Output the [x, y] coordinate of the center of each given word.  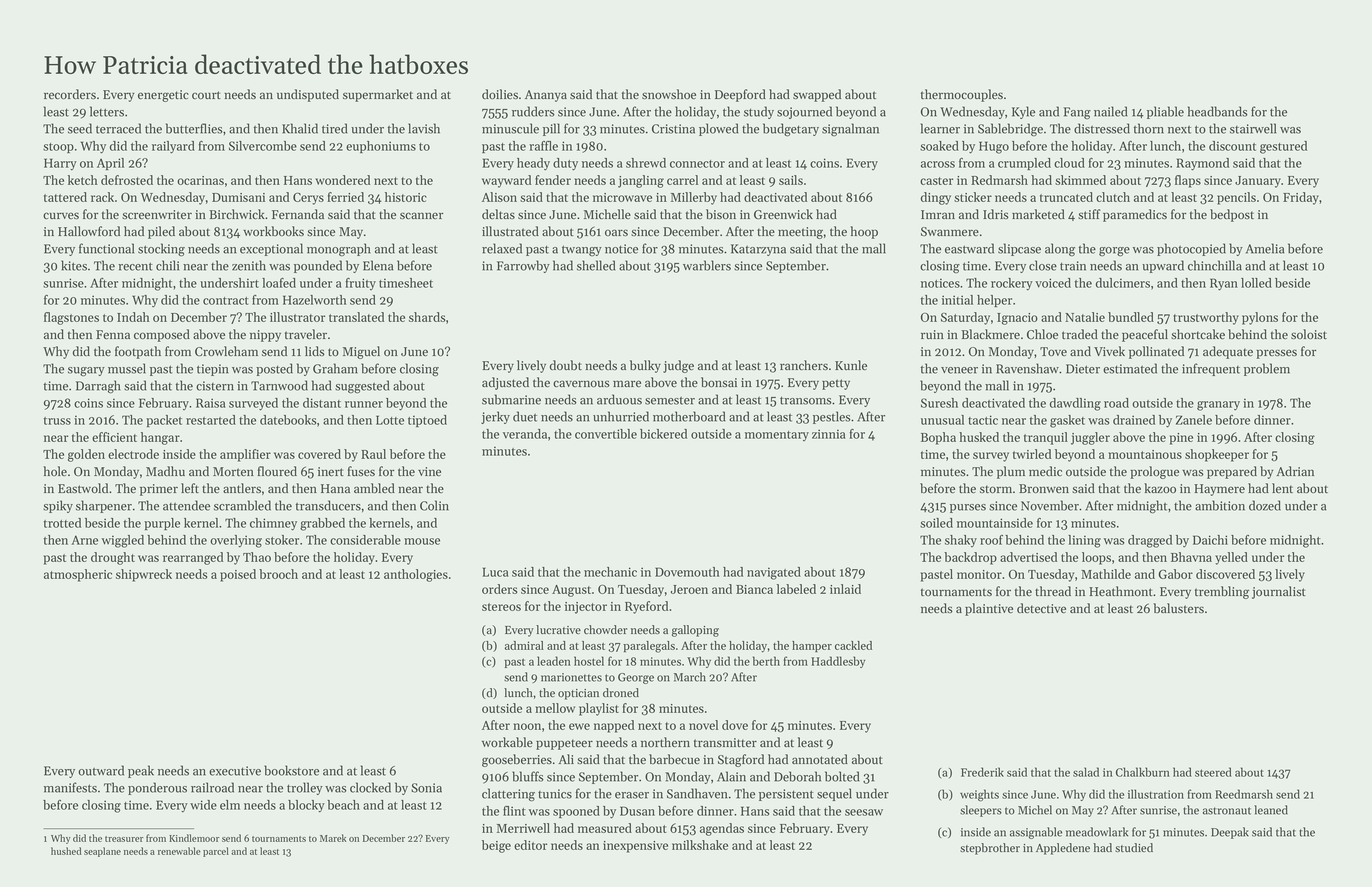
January [1258, 182]
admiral [524, 645]
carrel [682, 180]
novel [703, 725]
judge [678, 366]
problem [1267, 369]
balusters [1178, 608]
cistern [215, 386]
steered [1213, 772]
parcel [216, 852]
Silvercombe [263, 146]
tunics [555, 794]
